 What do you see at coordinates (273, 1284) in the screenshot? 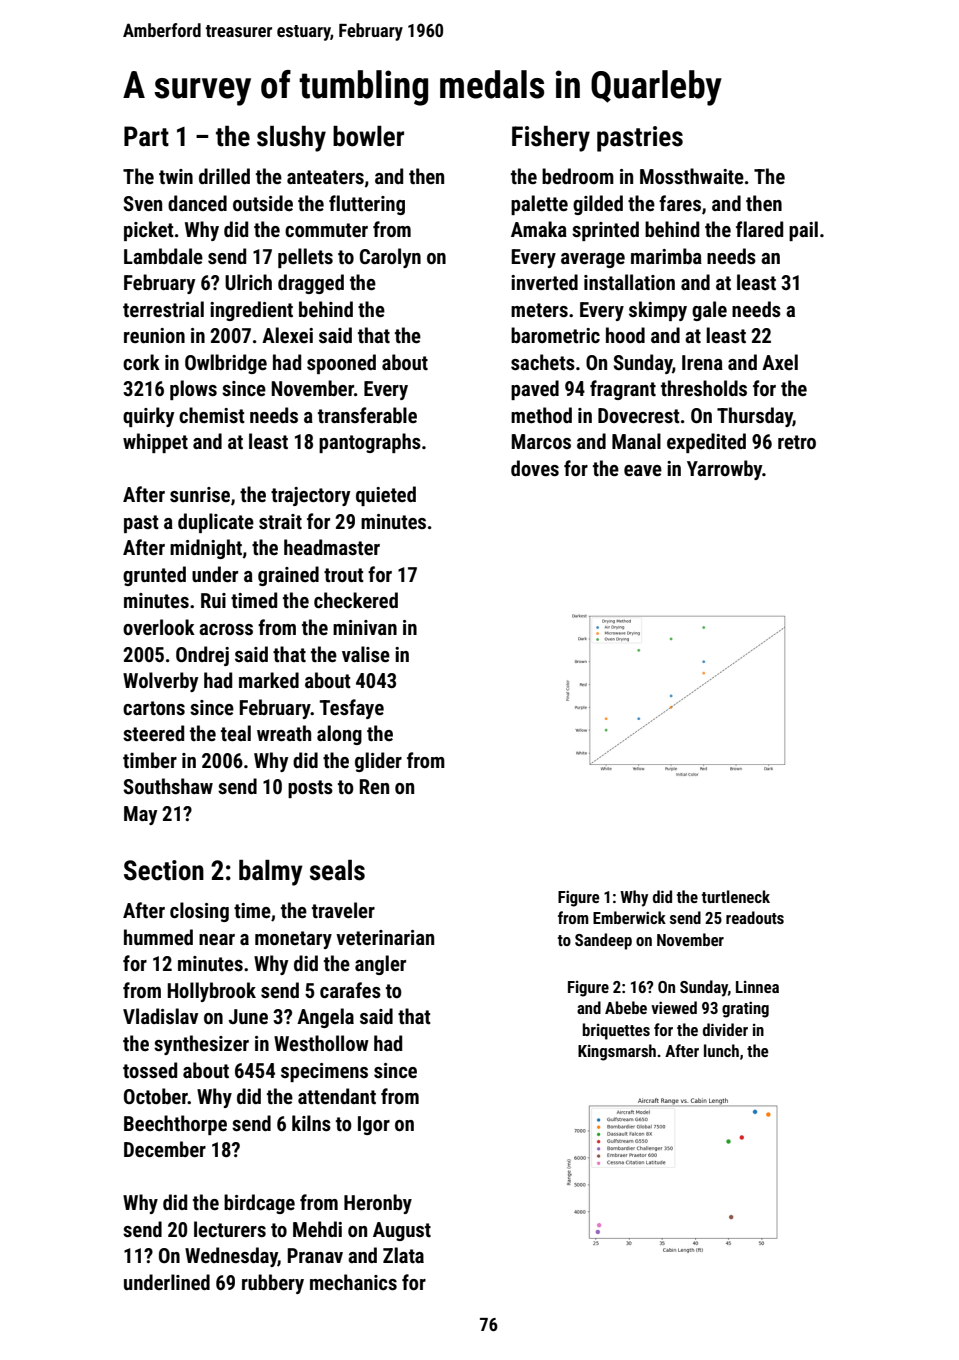
I see `rubbery` at bounding box center [273, 1284].
